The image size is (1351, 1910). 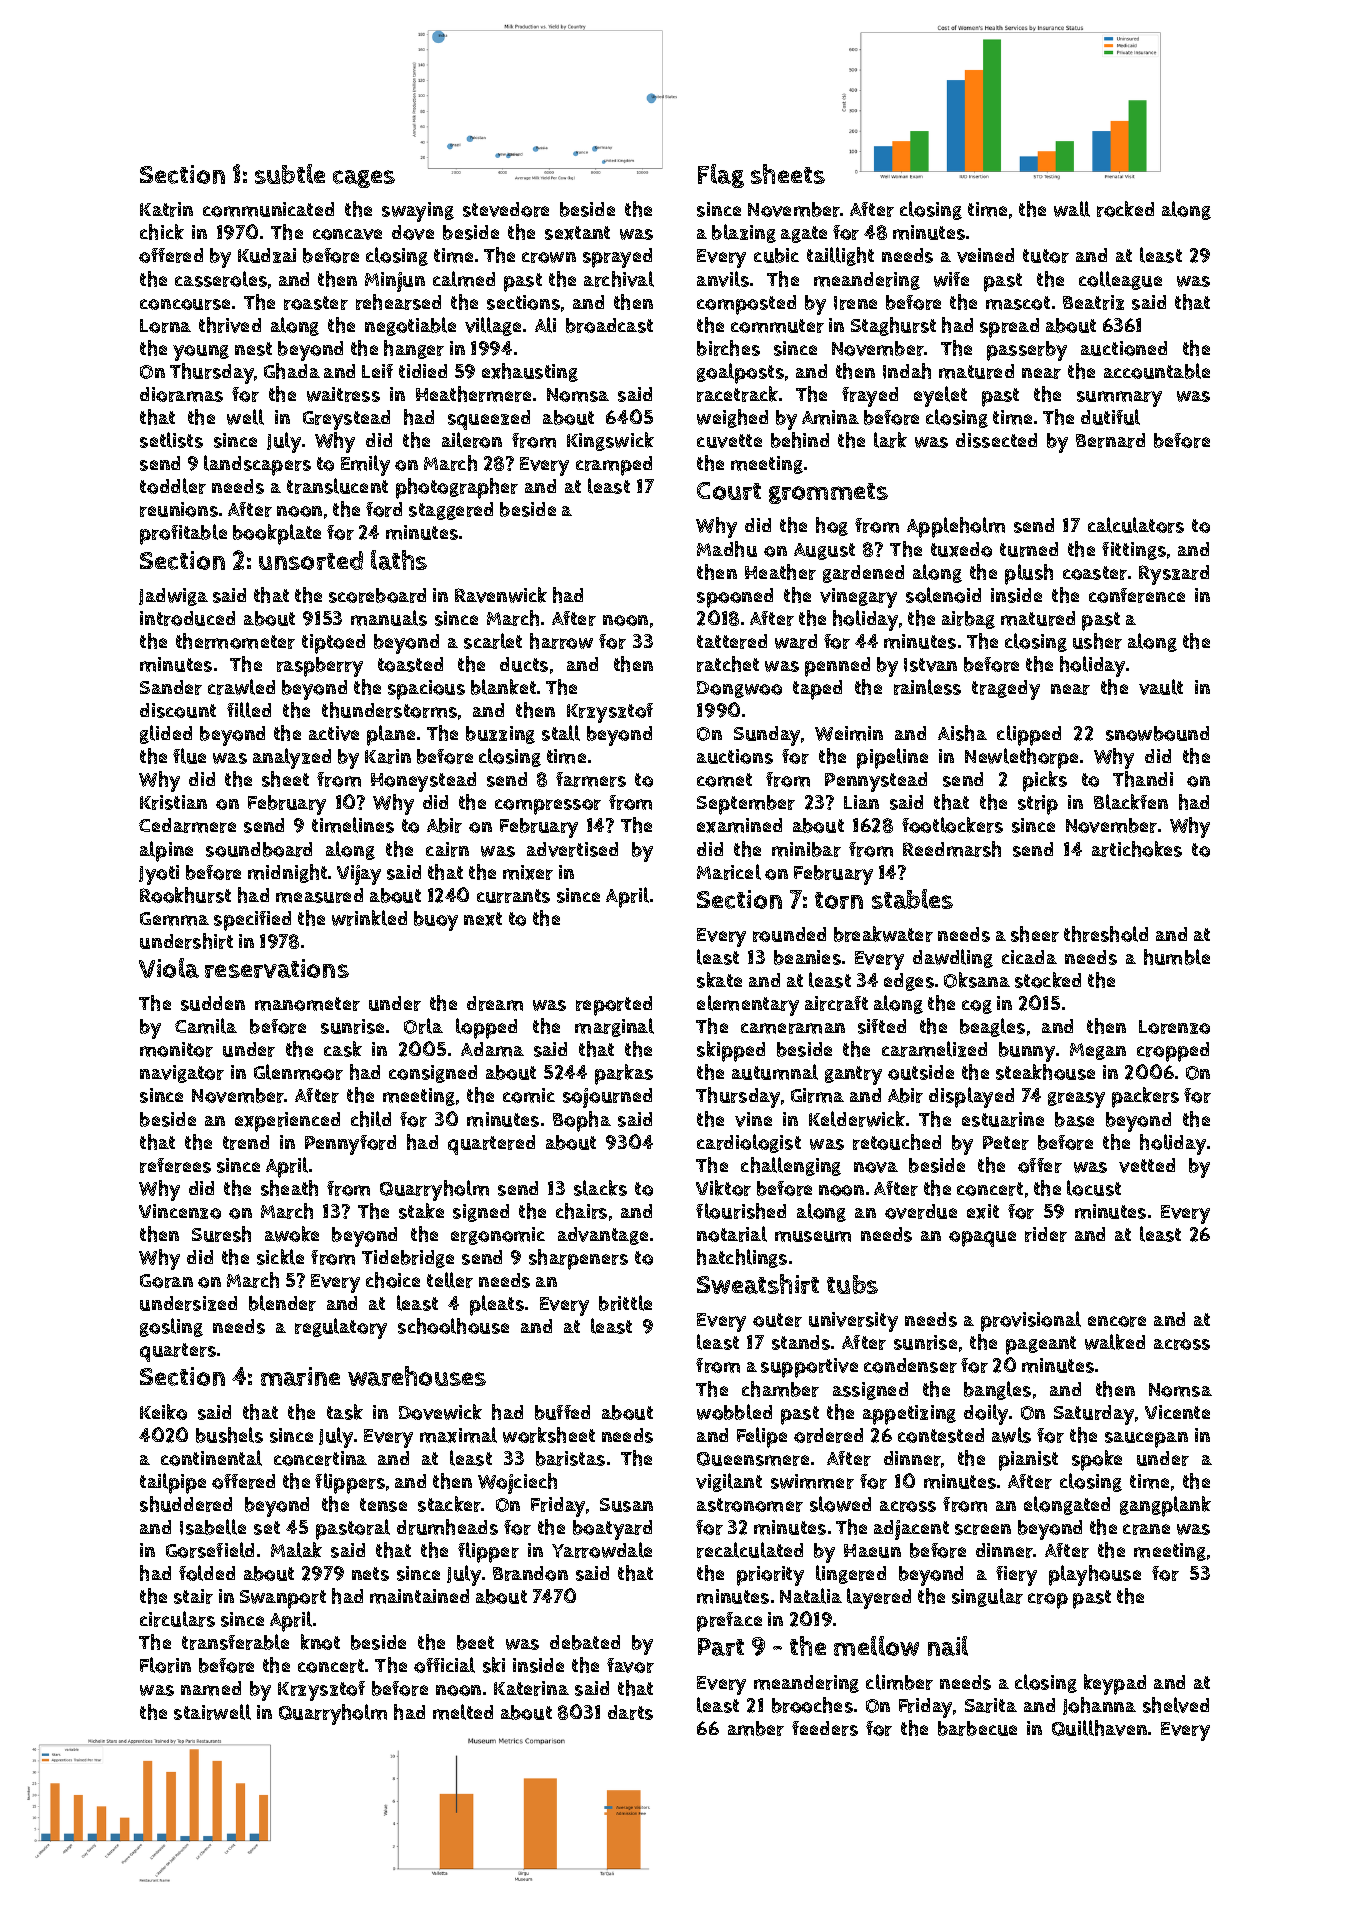 What do you see at coordinates (162, 232) in the screenshot?
I see `chick` at bounding box center [162, 232].
